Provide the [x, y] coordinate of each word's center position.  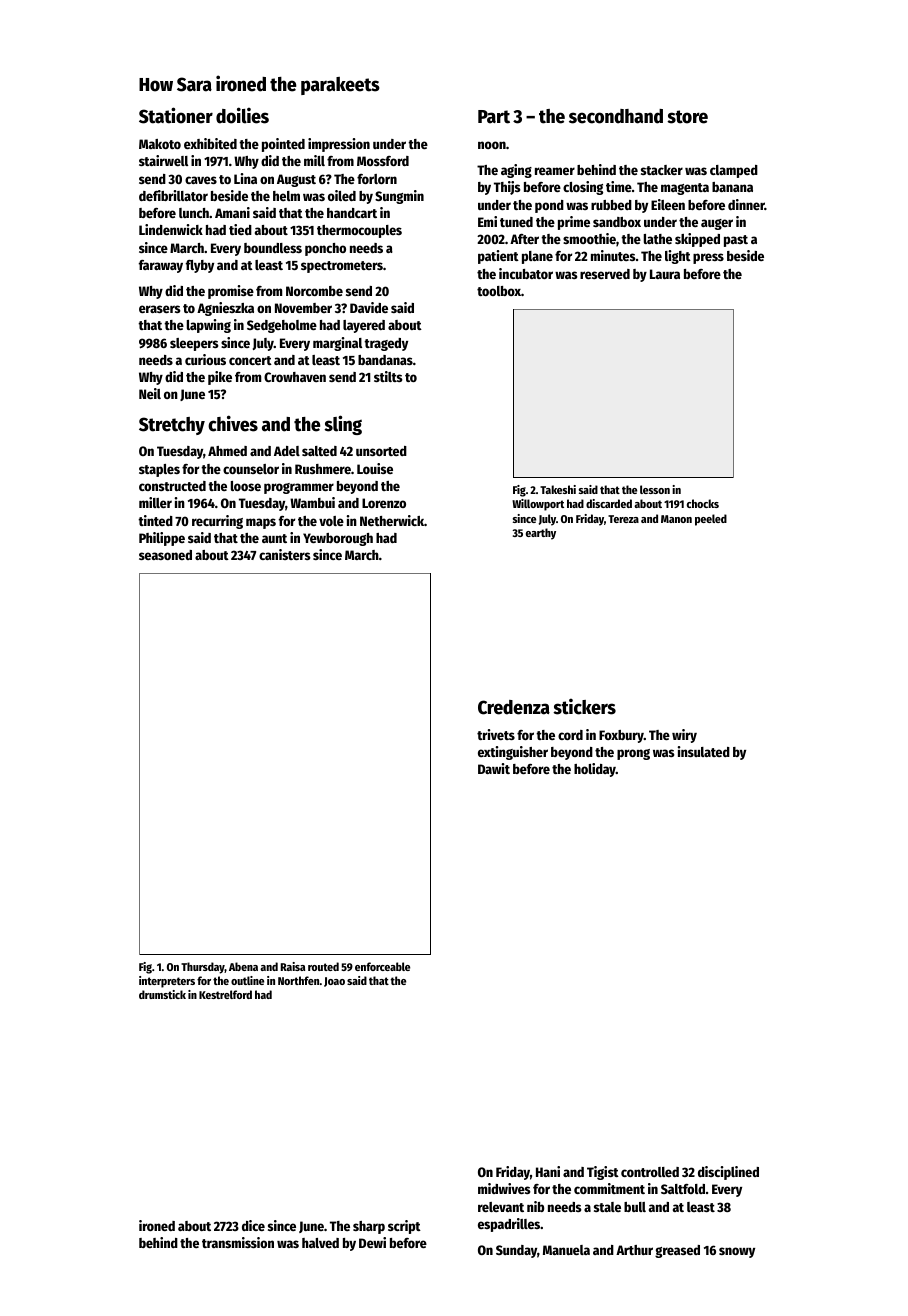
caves [201, 180]
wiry [684, 736]
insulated [704, 751]
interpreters [167, 982]
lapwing [209, 326]
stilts [388, 376]
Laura [665, 274]
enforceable [382, 966]
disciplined [728, 1173]
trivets [496, 734]
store [687, 117]
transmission [238, 1242]
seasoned [165, 555]
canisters [285, 554]
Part [494, 117]
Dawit [494, 768]
